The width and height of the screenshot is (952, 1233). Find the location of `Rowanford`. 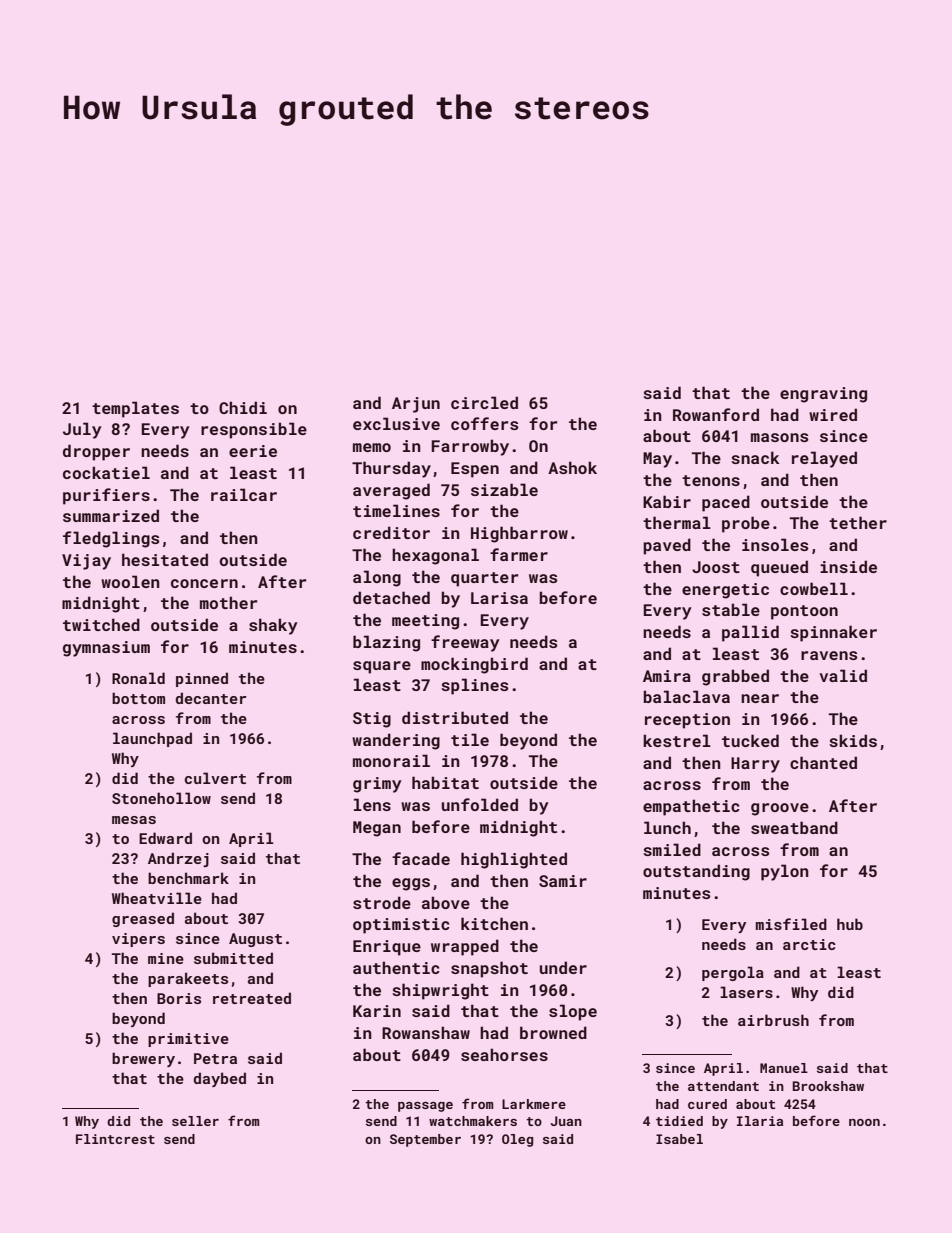

Rowanford is located at coordinates (716, 414).
